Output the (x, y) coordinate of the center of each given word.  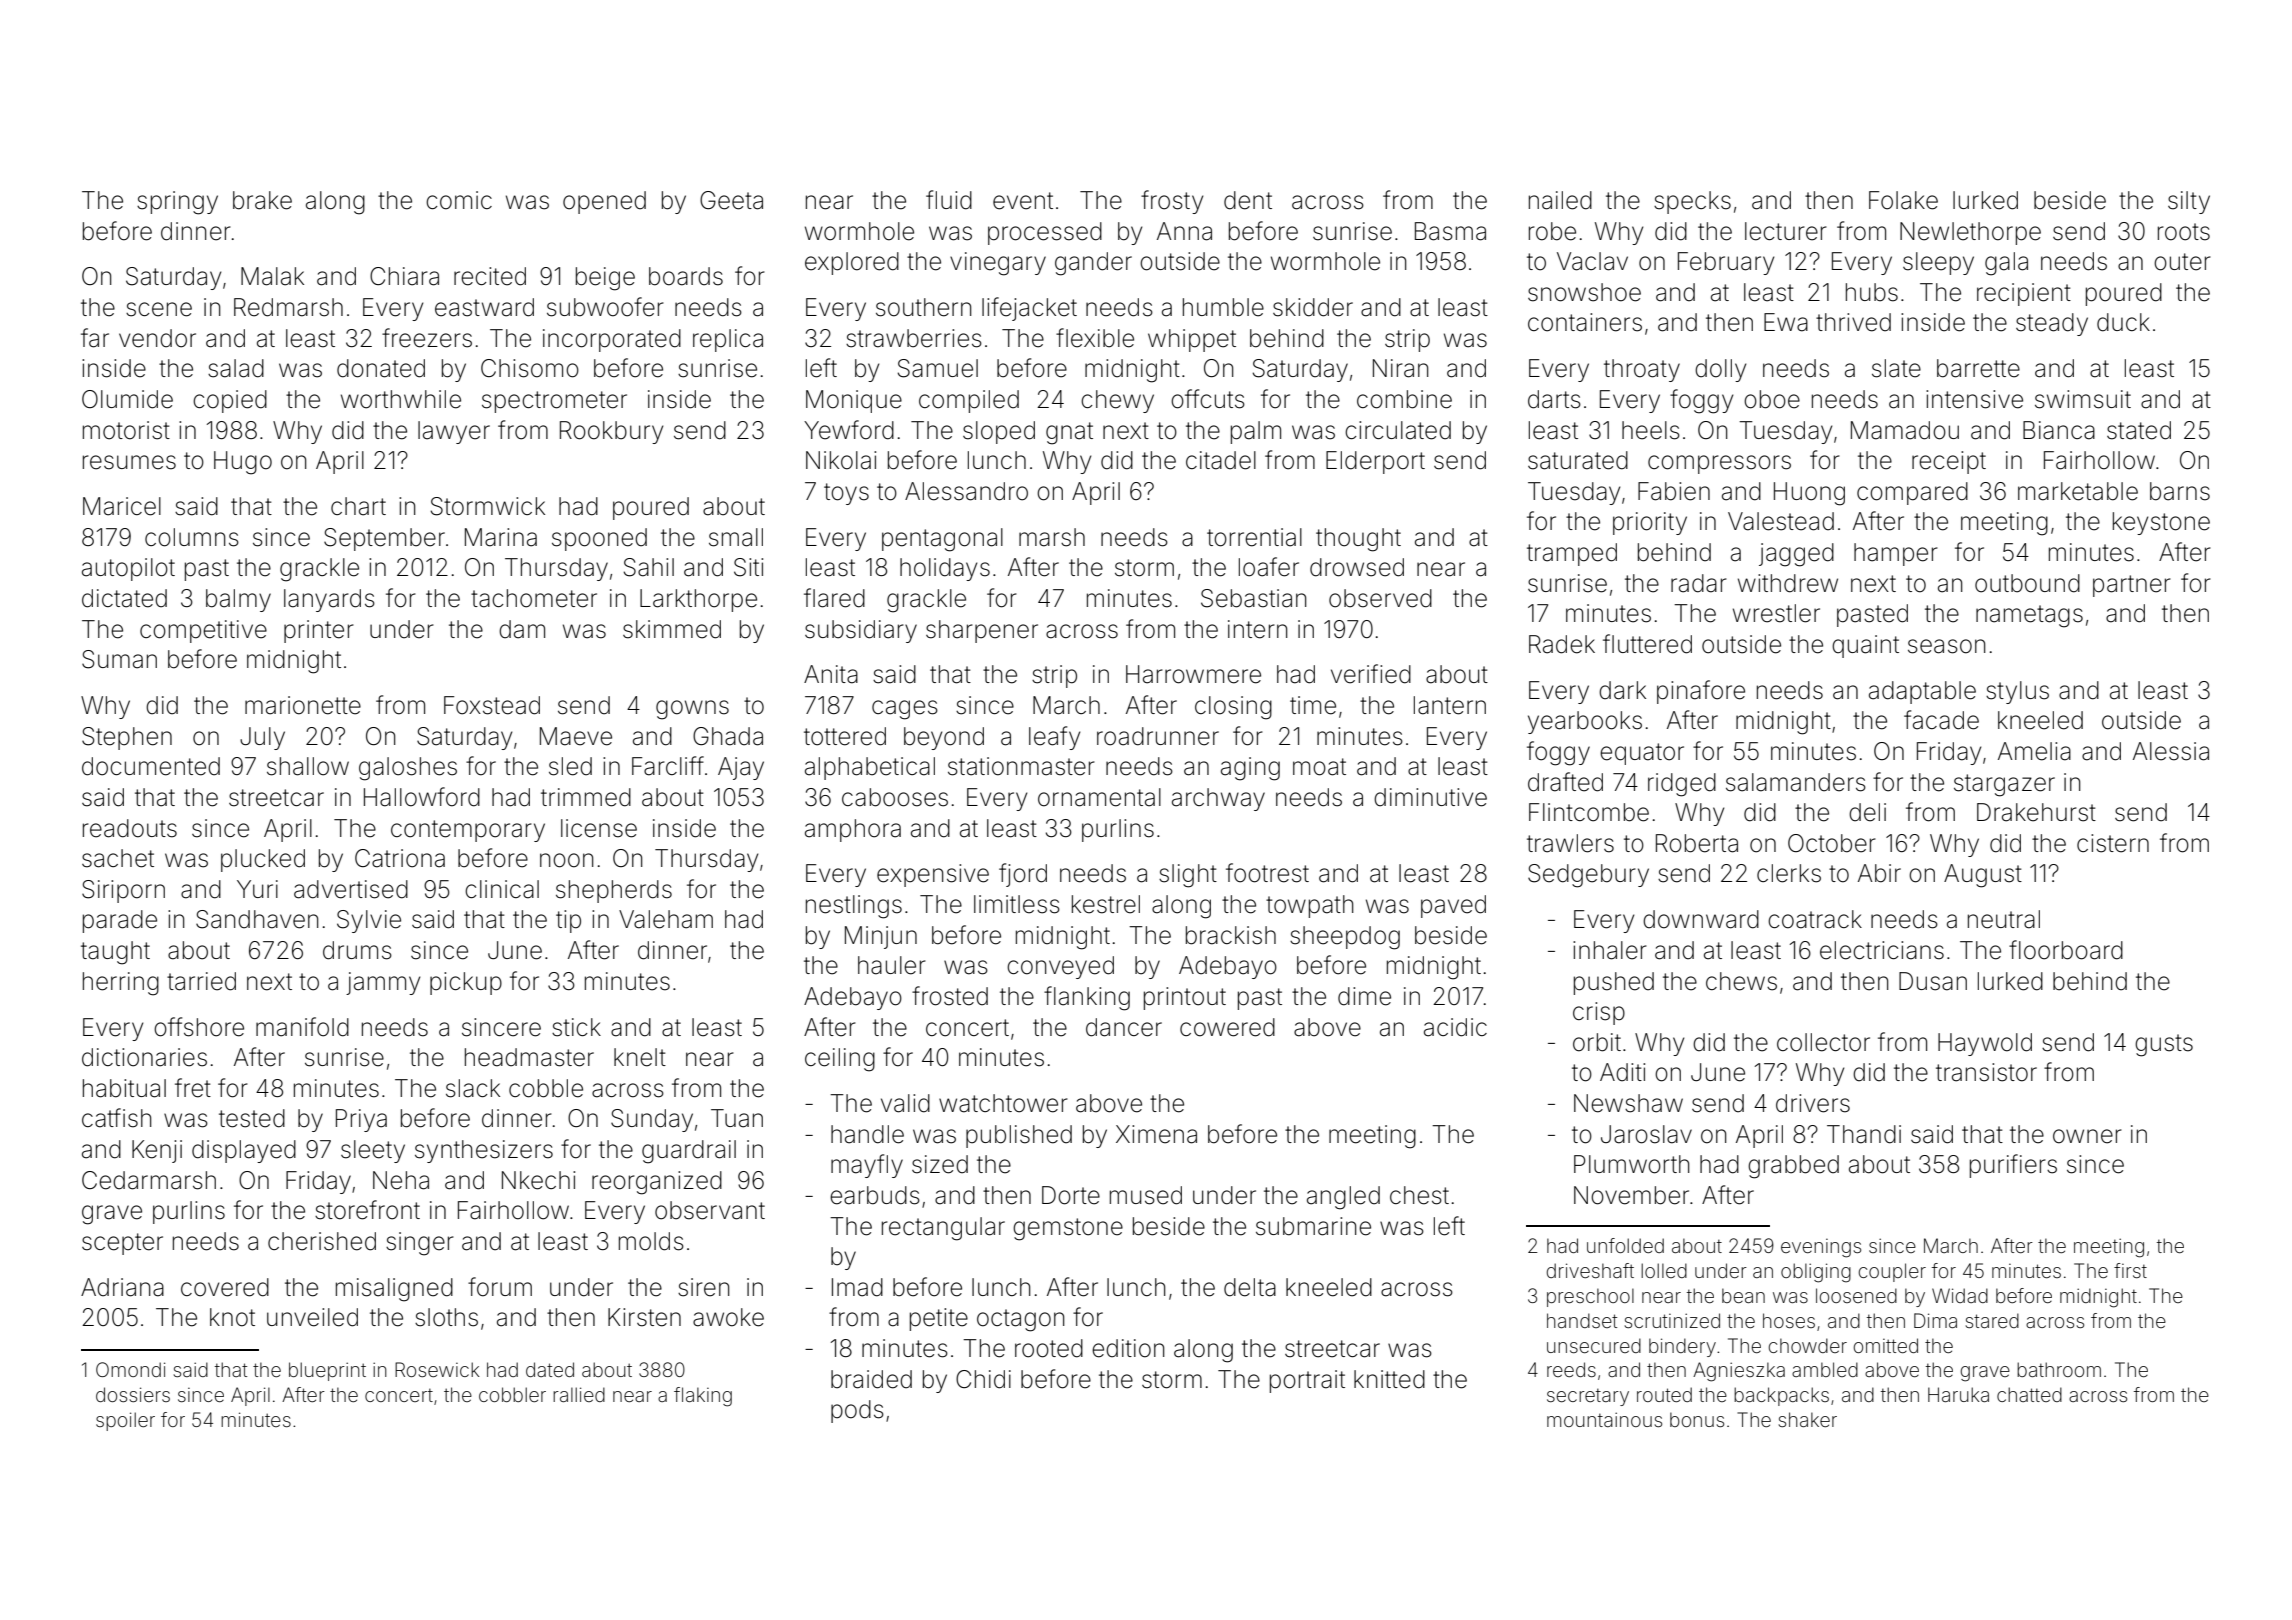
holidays (945, 569)
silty (2189, 202)
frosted (950, 996)
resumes (129, 462)
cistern (2113, 843)
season (1947, 646)
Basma (1450, 231)
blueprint (327, 1371)
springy (177, 203)
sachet (118, 858)
